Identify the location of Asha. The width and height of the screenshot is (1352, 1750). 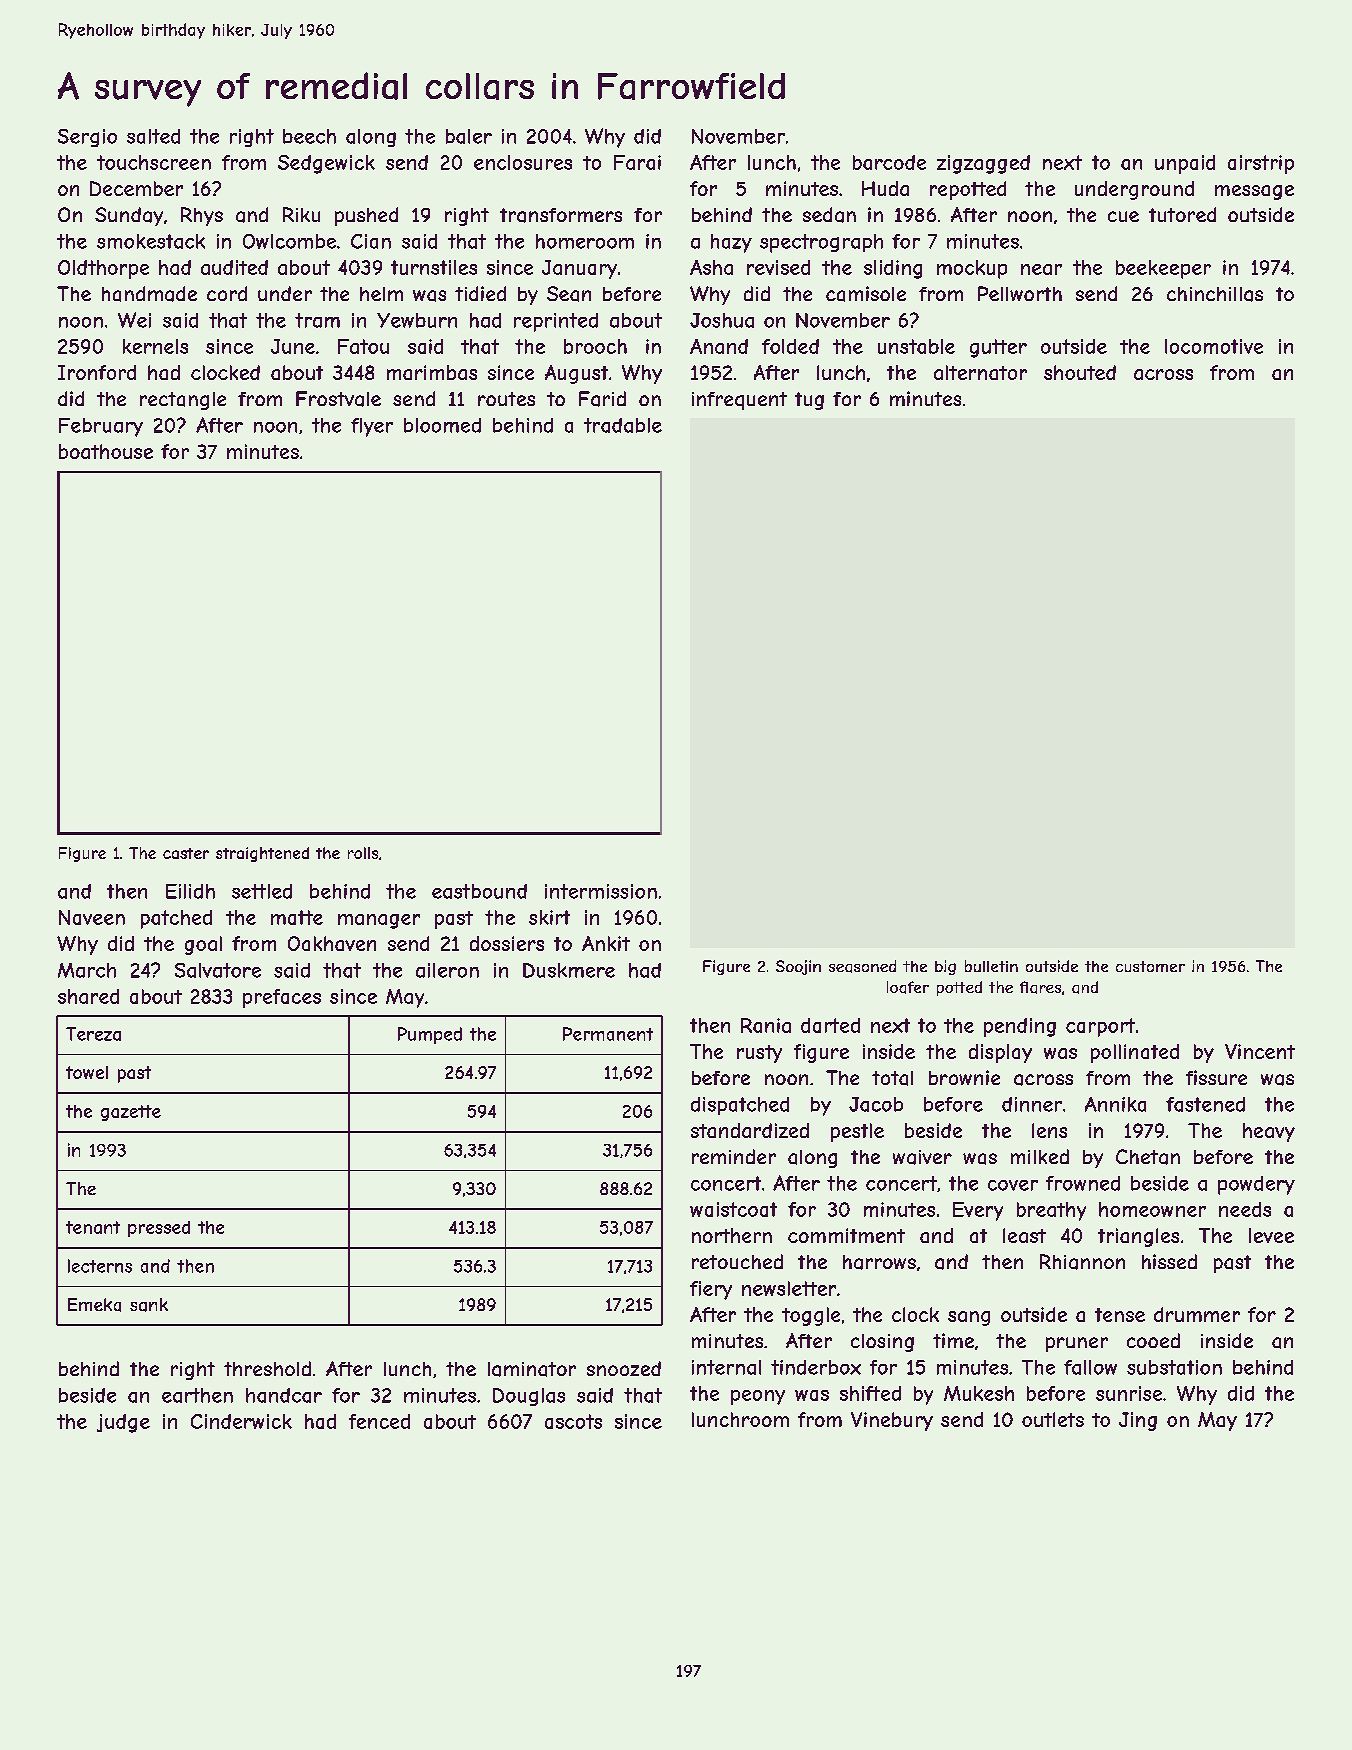
(711, 267).
